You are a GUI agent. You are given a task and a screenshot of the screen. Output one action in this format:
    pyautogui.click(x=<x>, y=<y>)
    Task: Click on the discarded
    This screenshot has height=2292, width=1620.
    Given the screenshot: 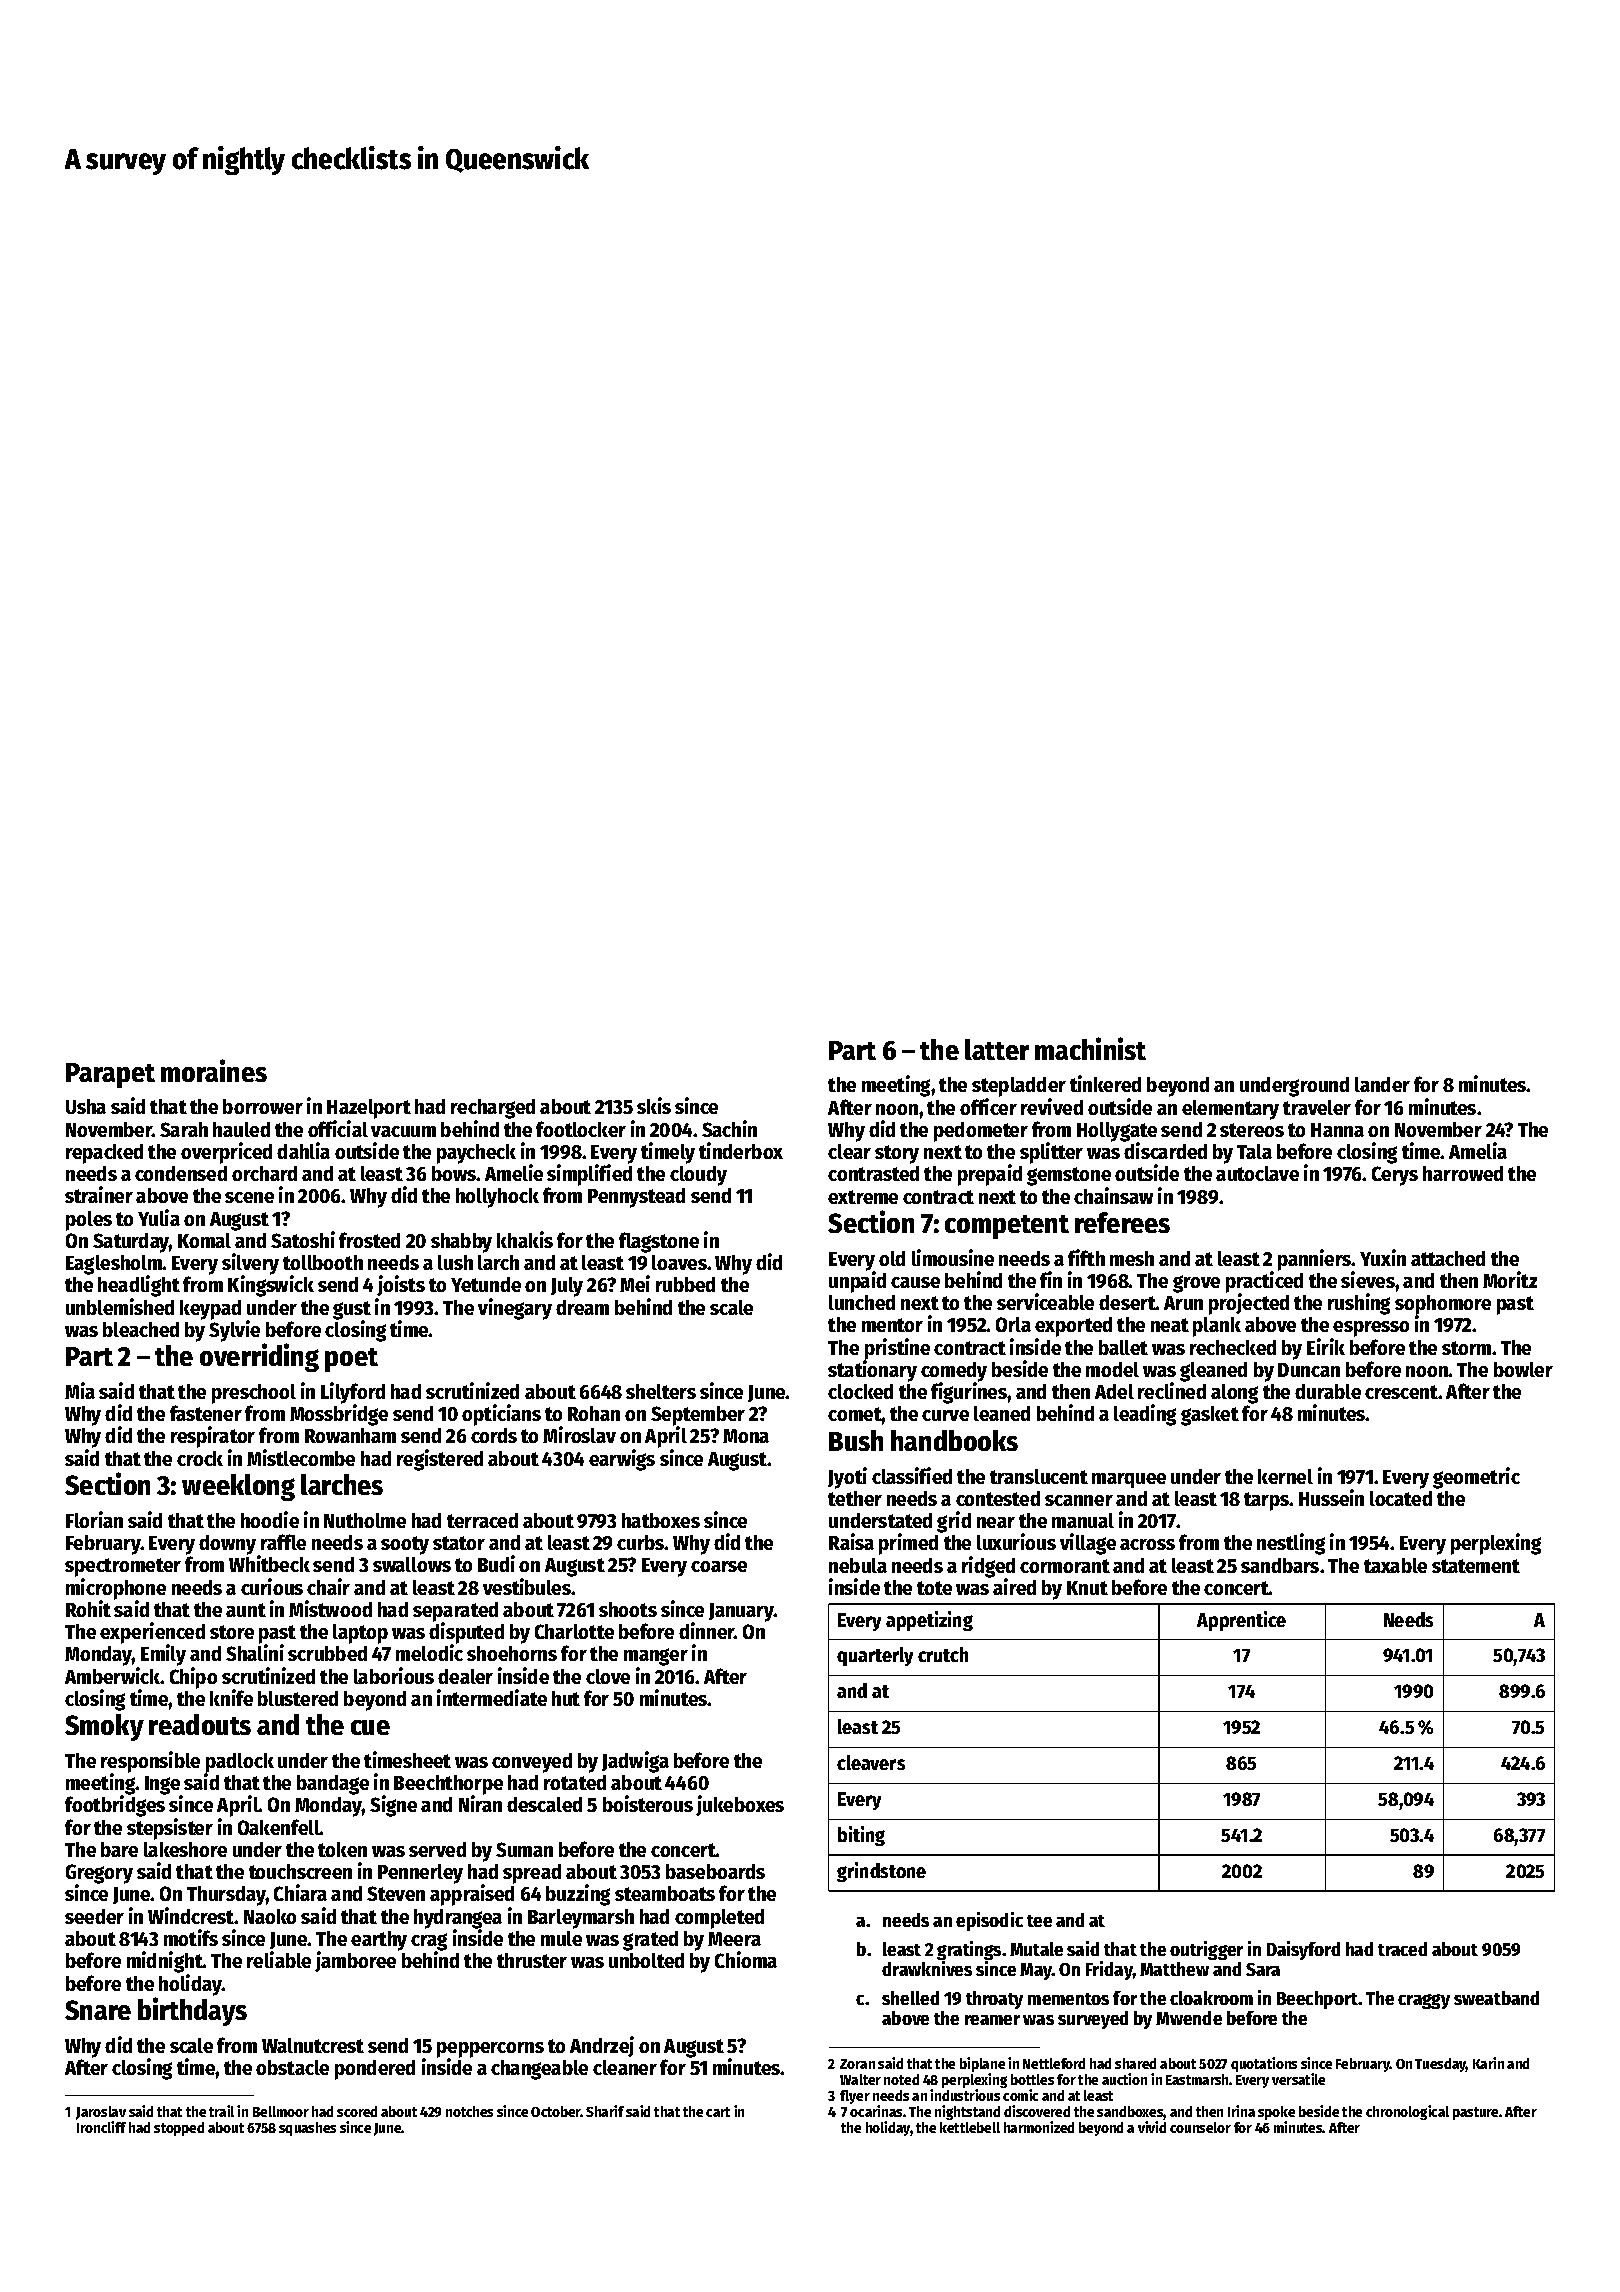 What is the action you would take?
    pyautogui.click(x=1165, y=1150)
